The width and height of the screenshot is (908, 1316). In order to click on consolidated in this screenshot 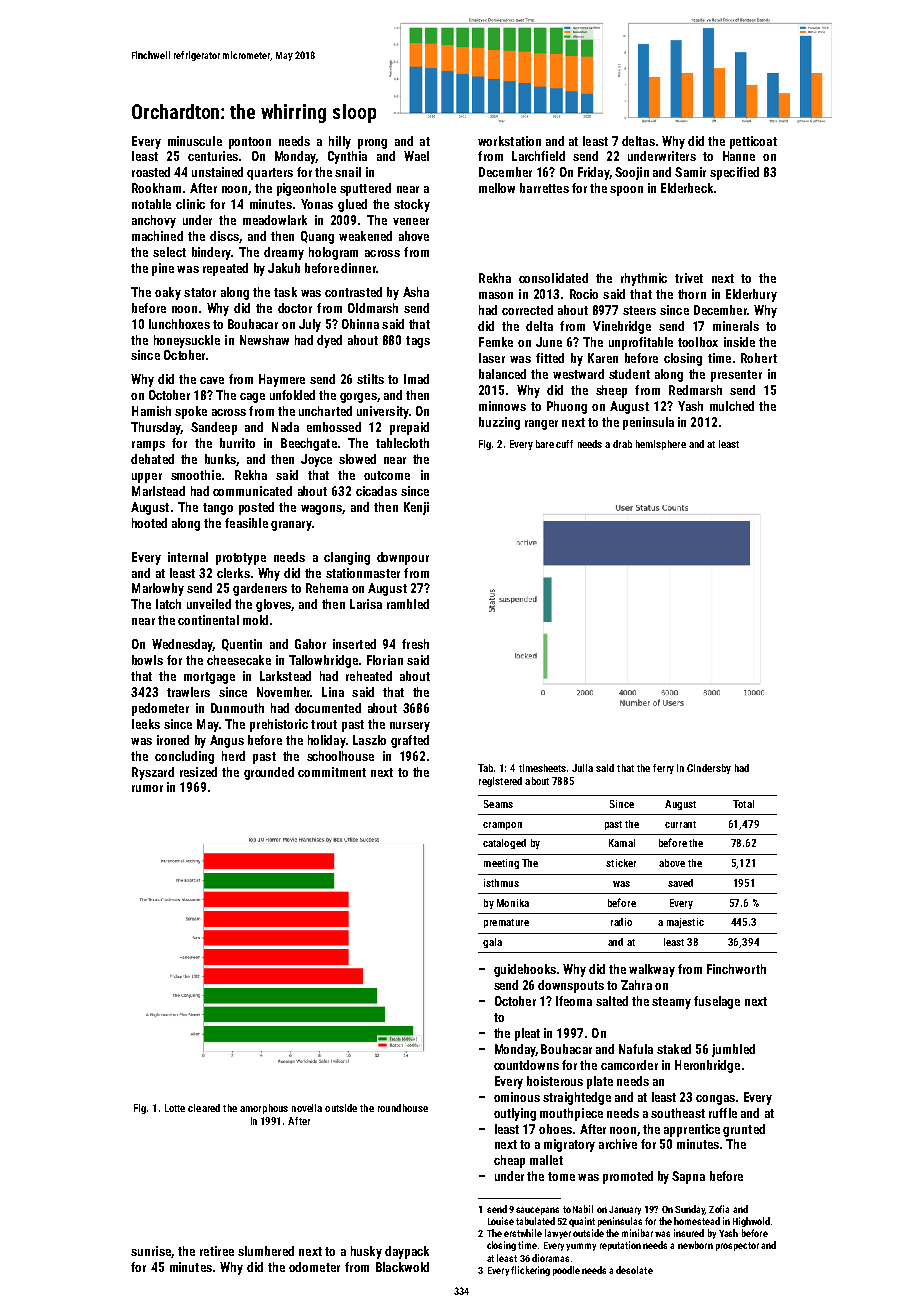, I will do `click(553, 278)`.
